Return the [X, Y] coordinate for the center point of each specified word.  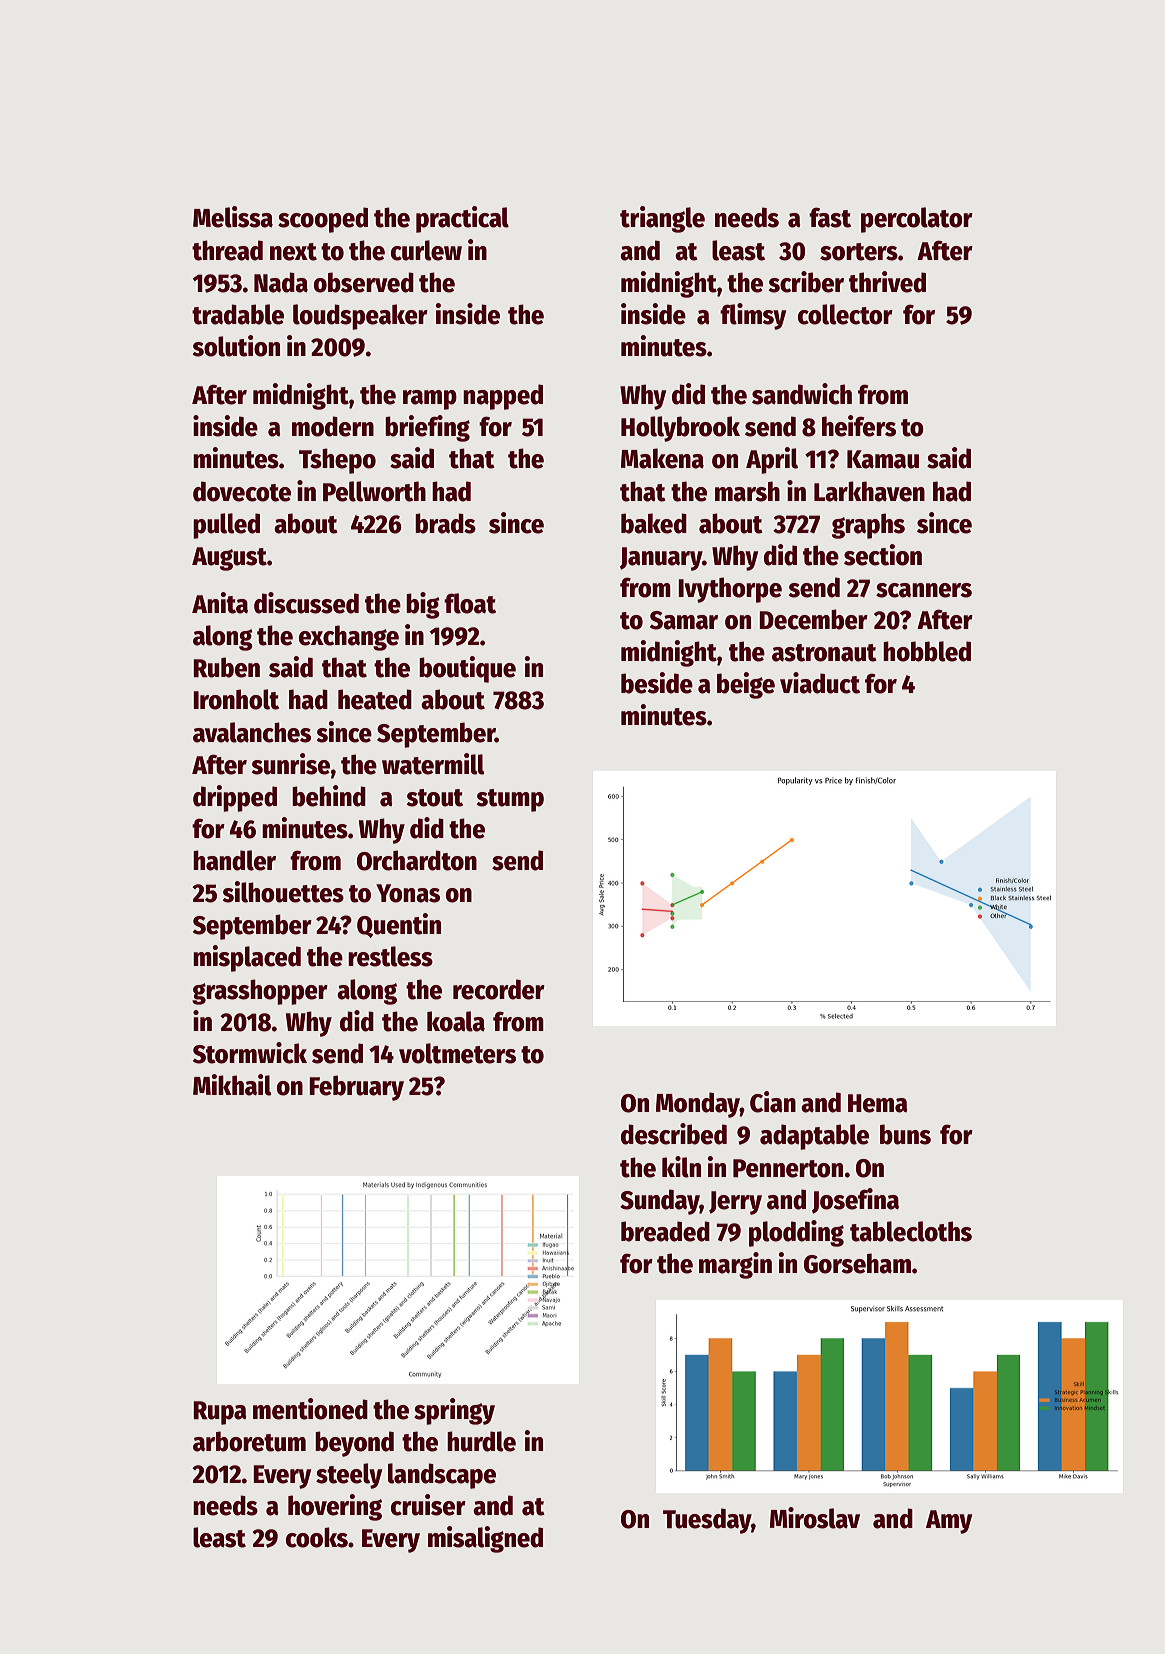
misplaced [247, 958]
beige [746, 685]
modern [333, 426]
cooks [317, 1537]
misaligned [485, 1539]
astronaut [824, 653]
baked [654, 523]
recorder [499, 989]
